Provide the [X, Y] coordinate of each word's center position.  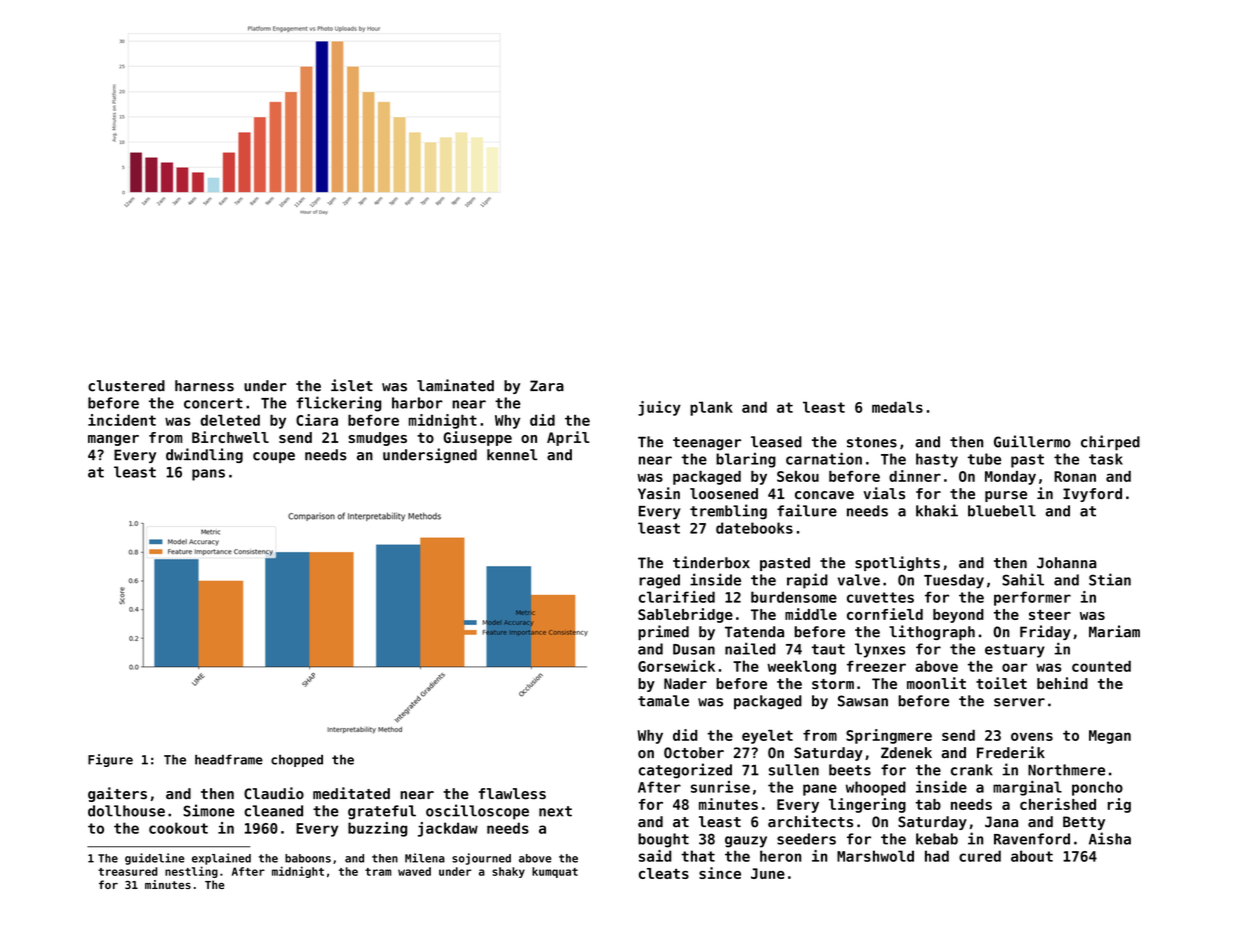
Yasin [659, 493]
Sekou [798, 476]
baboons [308, 858]
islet [352, 385]
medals [897, 407]
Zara [547, 386]
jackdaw [448, 829]
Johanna [1066, 563]
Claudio [274, 793]
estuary [1015, 651]
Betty [1084, 823]
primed [663, 632]
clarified [677, 597]
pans [208, 475]
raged [659, 581]
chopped [297, 760]
